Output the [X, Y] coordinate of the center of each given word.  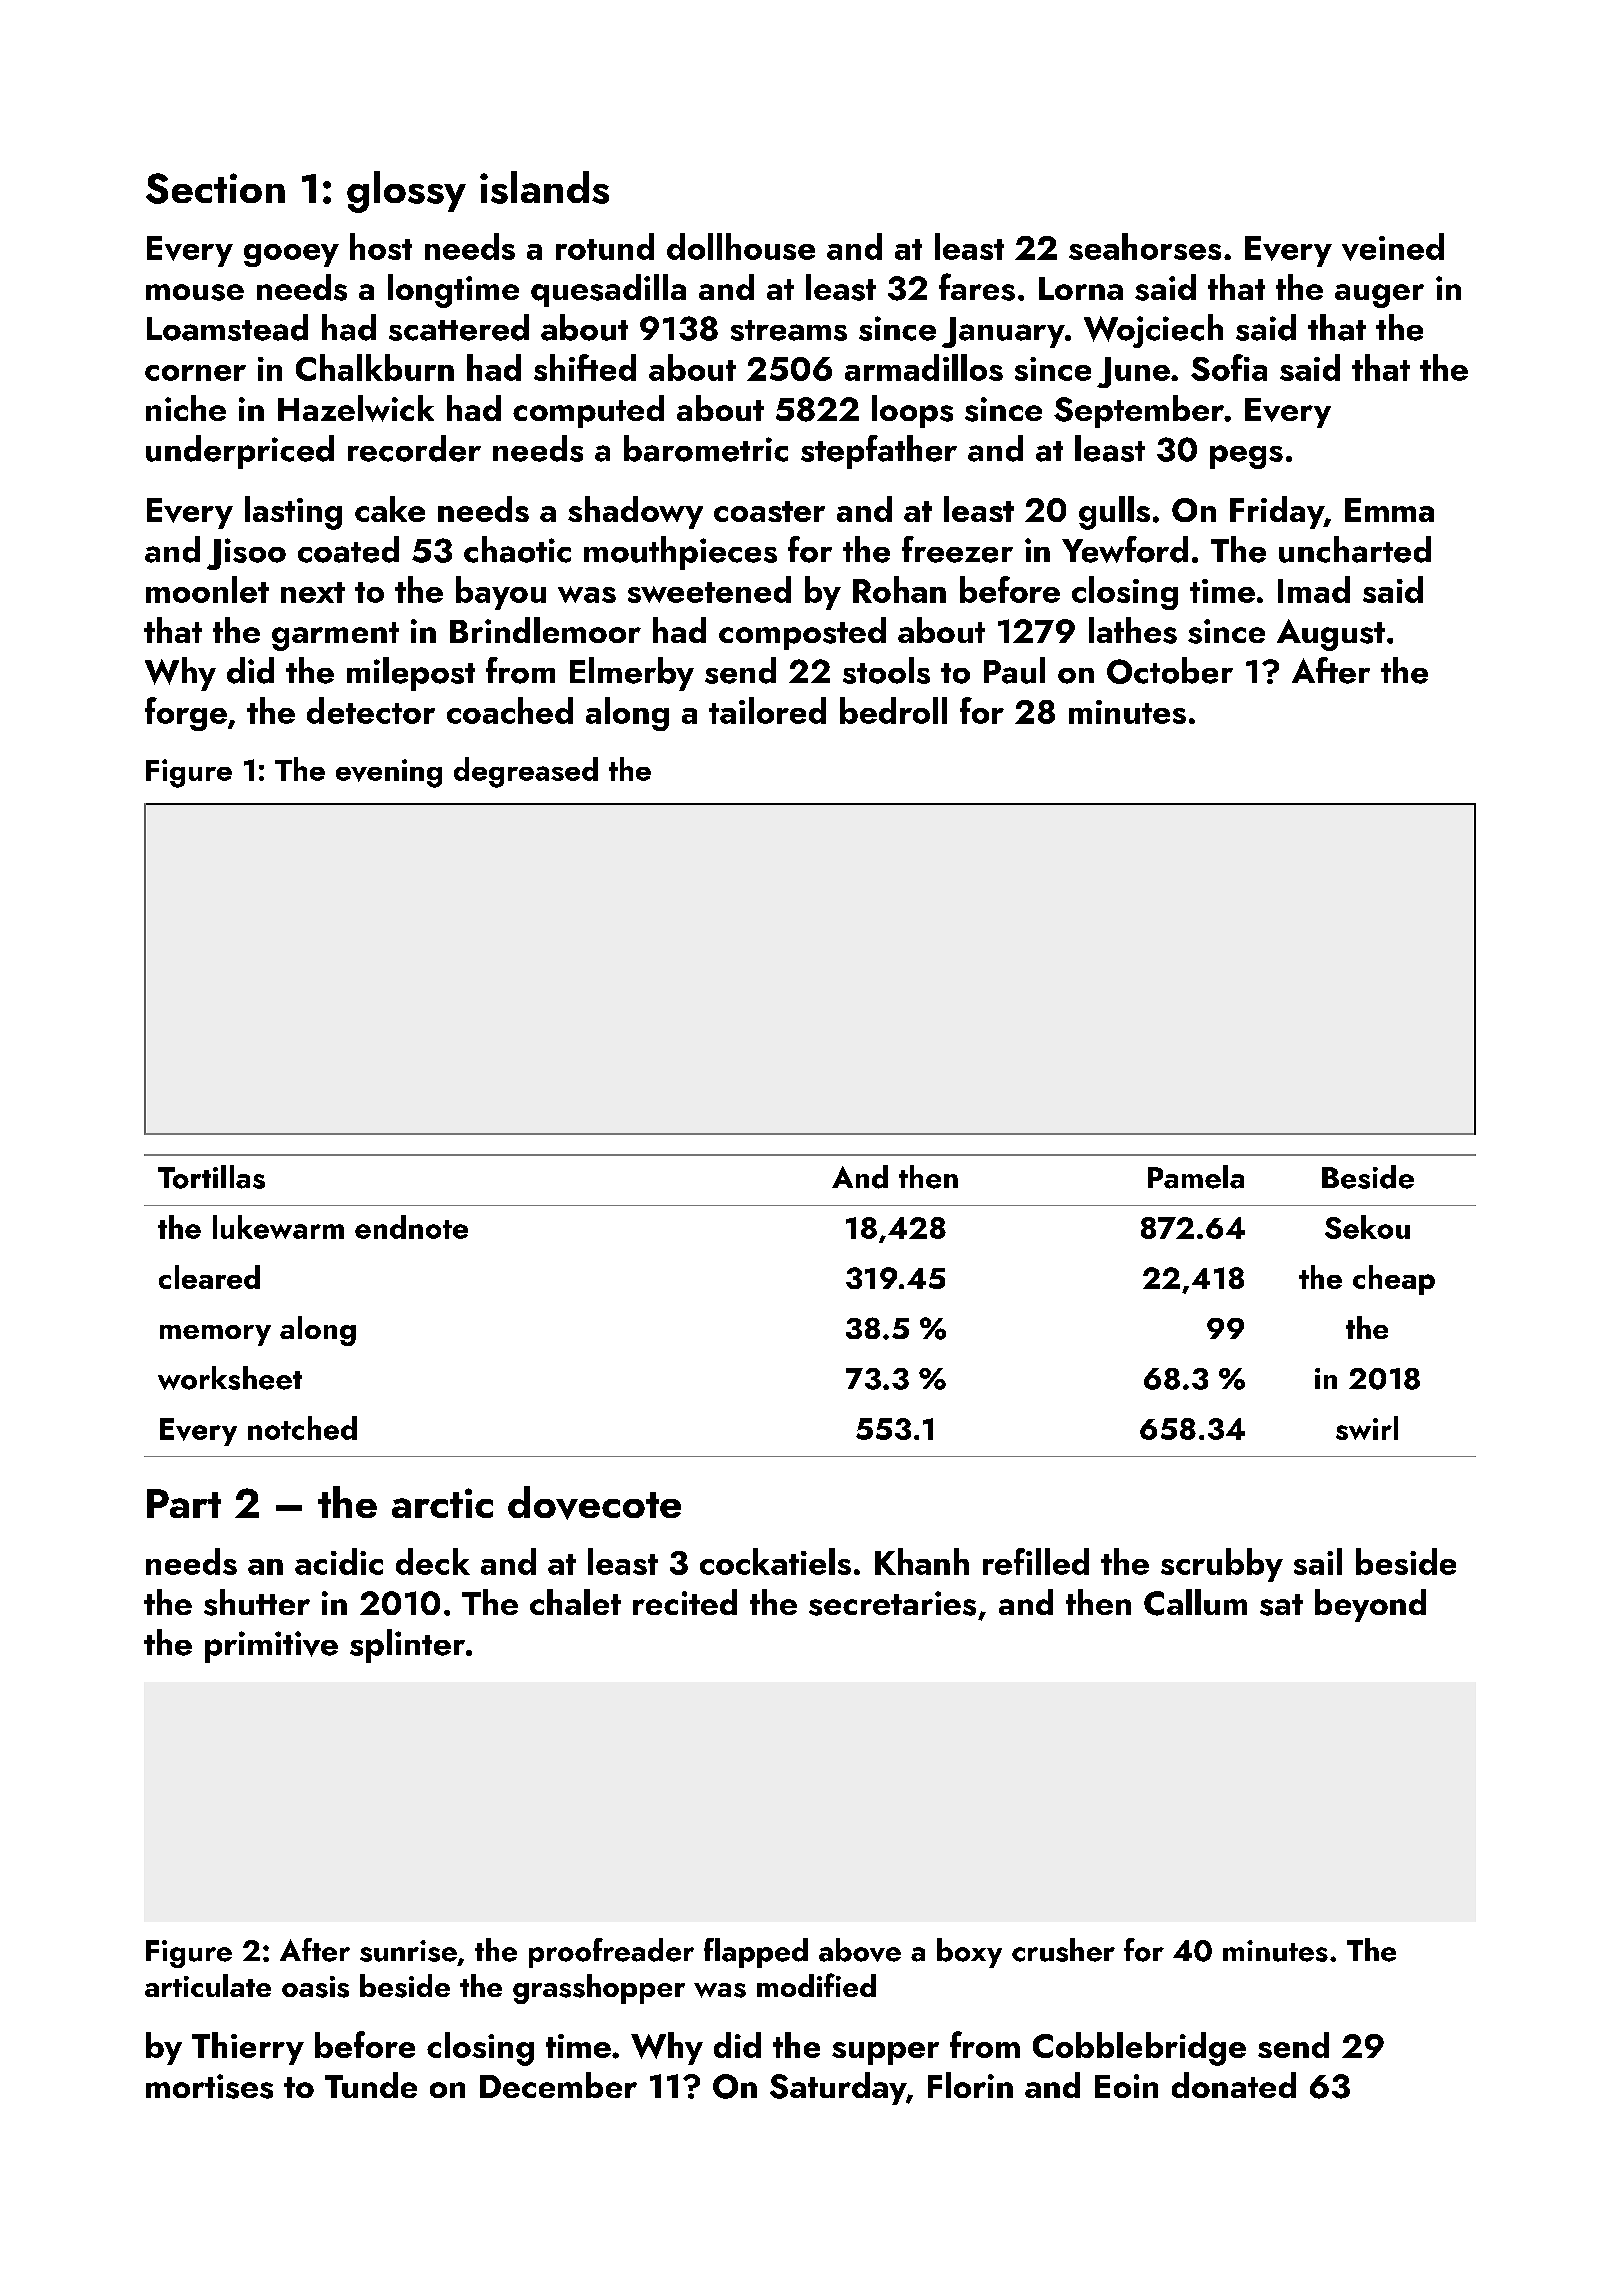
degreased [526, 772]
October [1170, 670]
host [381, 246]
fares [977, 287]
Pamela [1196, 1177]
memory [215, 1335]
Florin [970, 2085]
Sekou [1367, 1227]
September [1139, 411]
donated [1234, 2085]
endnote [411, 1227]
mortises [209, 2086]
